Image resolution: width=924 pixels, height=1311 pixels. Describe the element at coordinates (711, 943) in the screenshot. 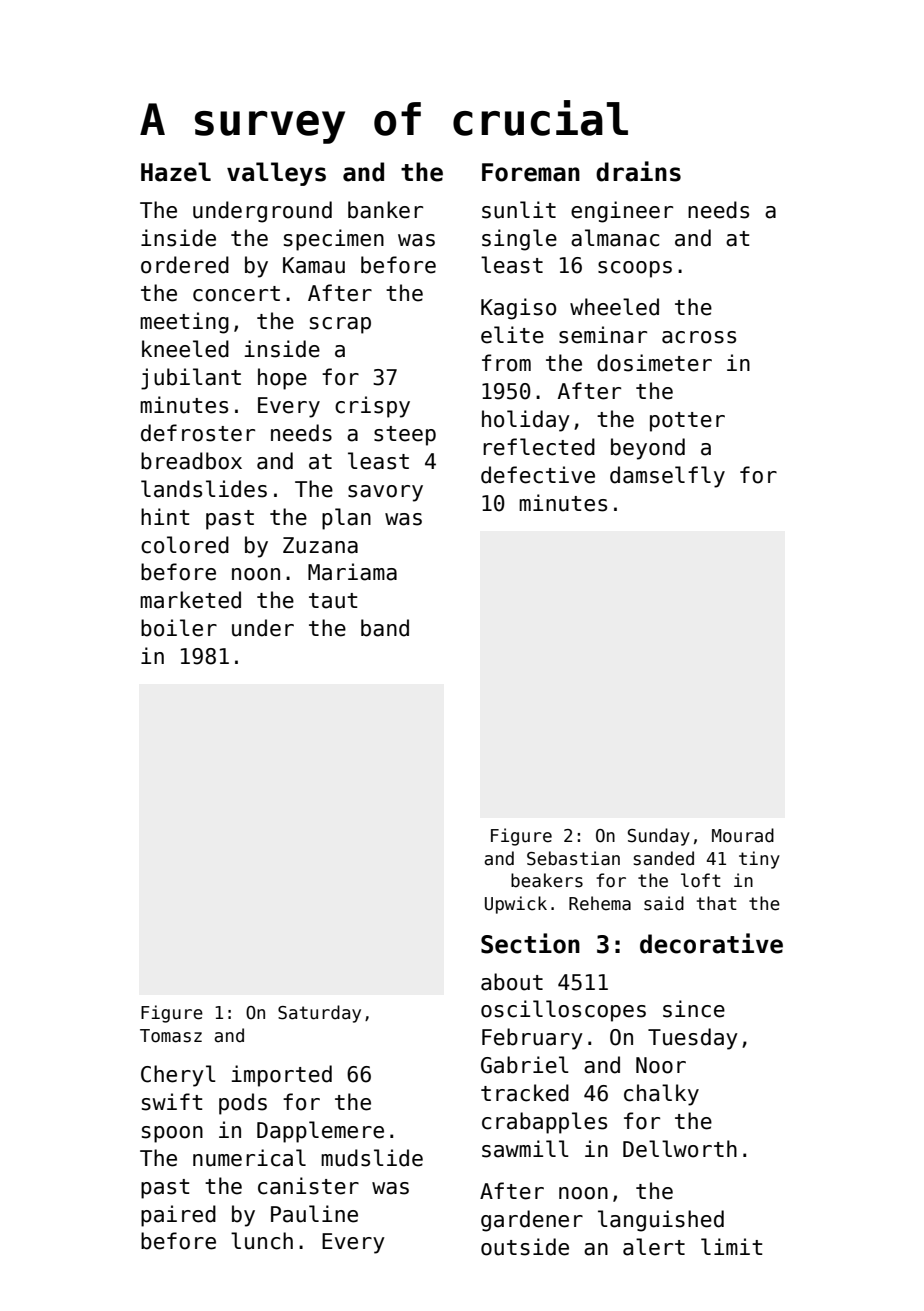

I see `decorative` at that location.
